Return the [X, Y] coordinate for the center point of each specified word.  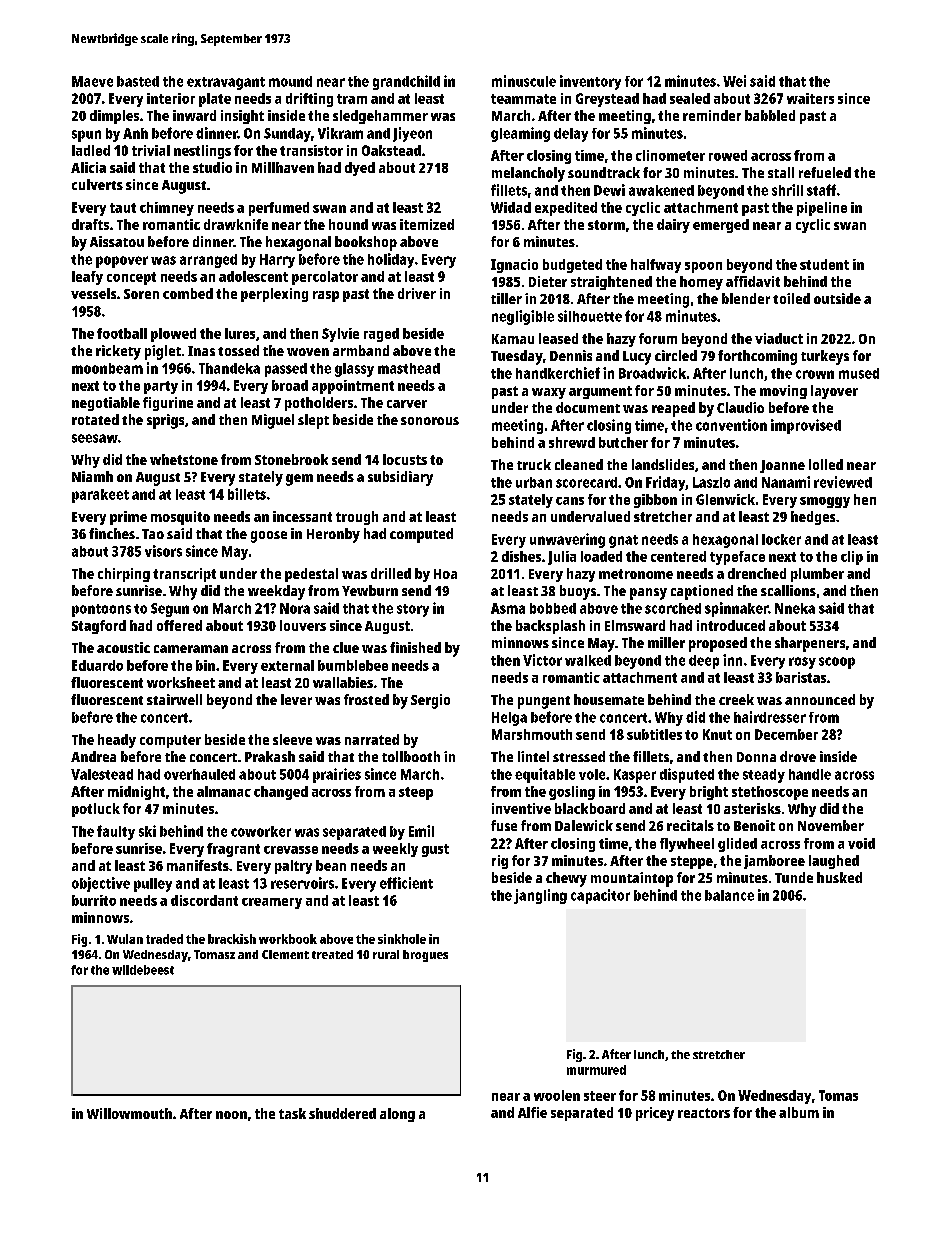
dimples [114, 117]
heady [117, 741]
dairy [673, 226]
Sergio [430, 701]
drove [798, 756]
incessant [302, 516]
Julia [562, 558]
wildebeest [143, 970]
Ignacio [514, 266]
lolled [826, 464]
